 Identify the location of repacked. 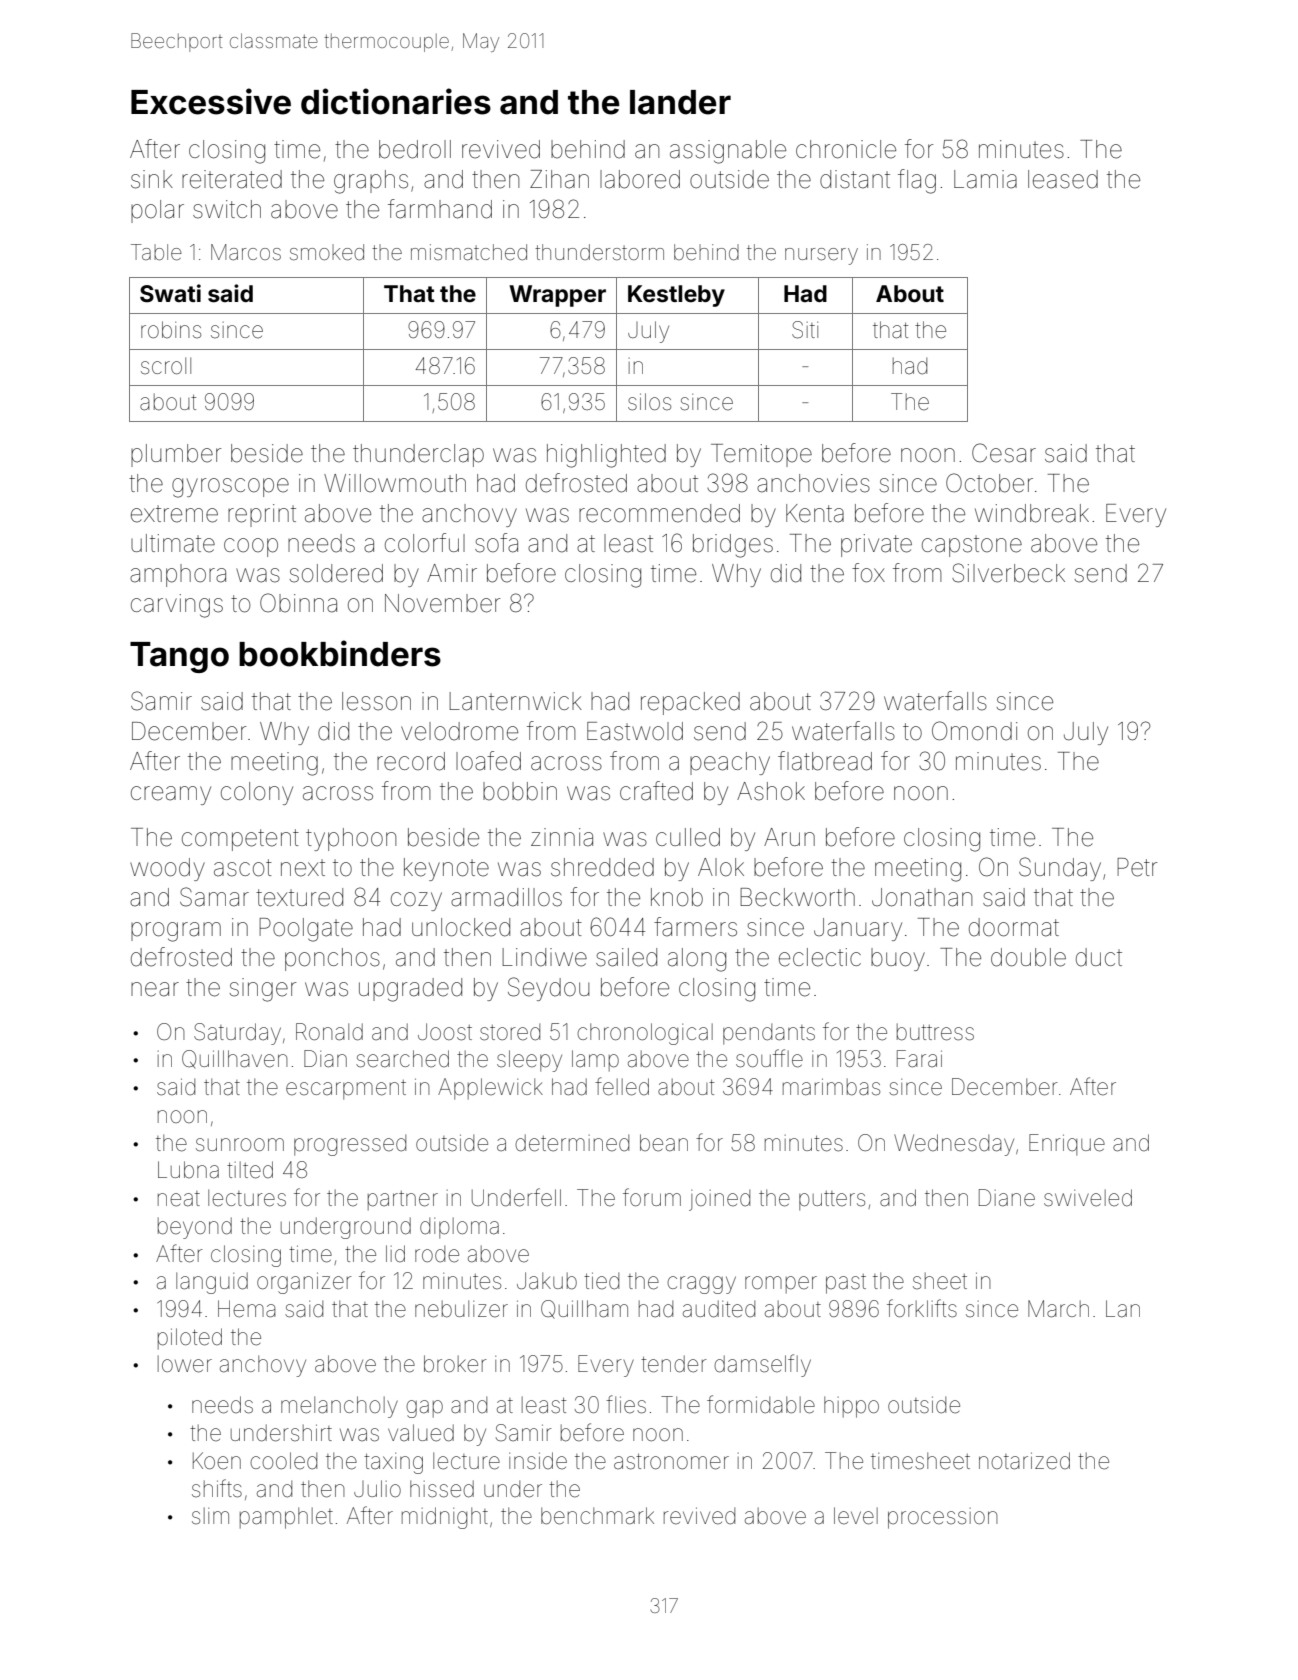
(690, 703).
